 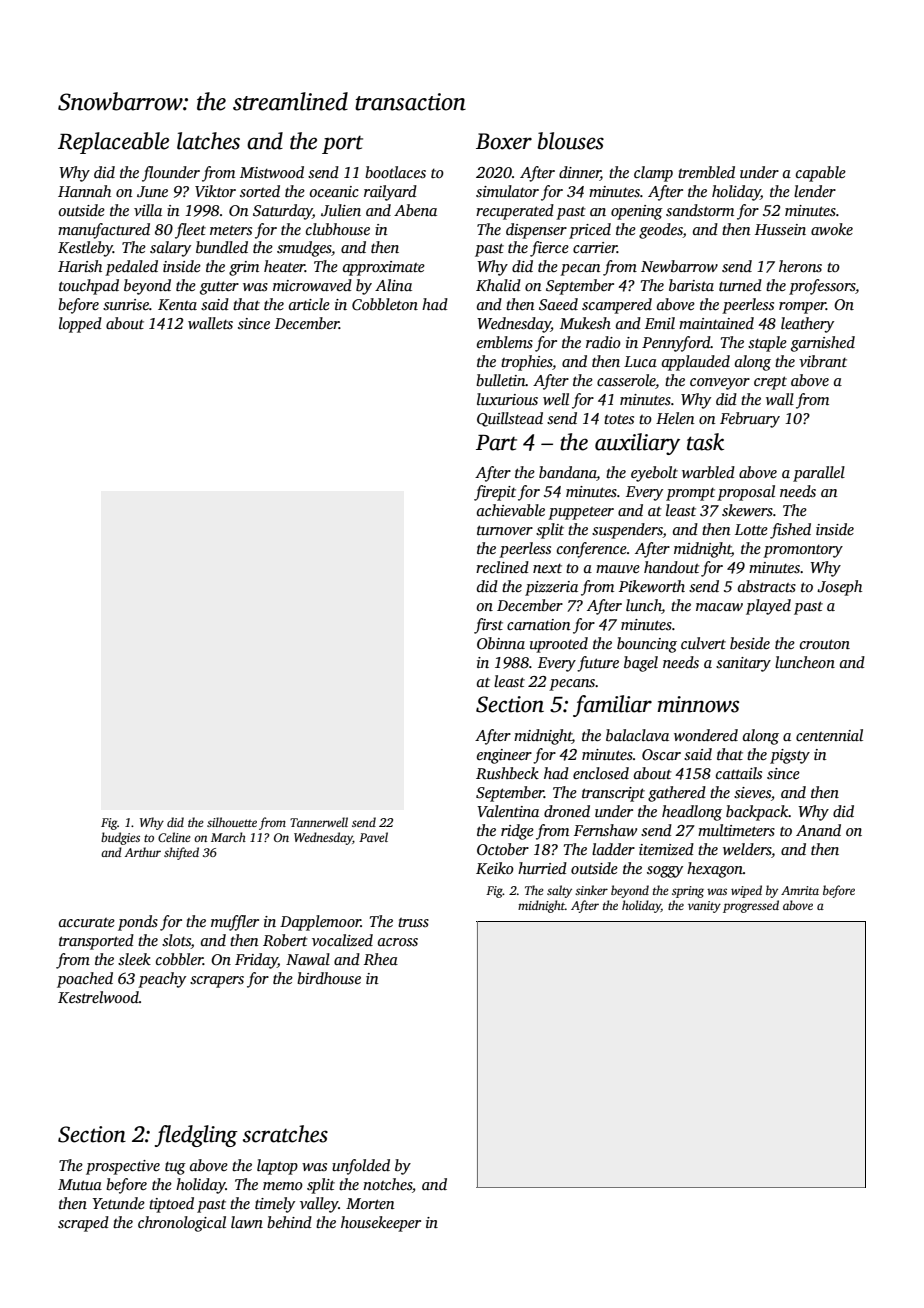 I want to click on Obinna, so click(x=501, y=643).
